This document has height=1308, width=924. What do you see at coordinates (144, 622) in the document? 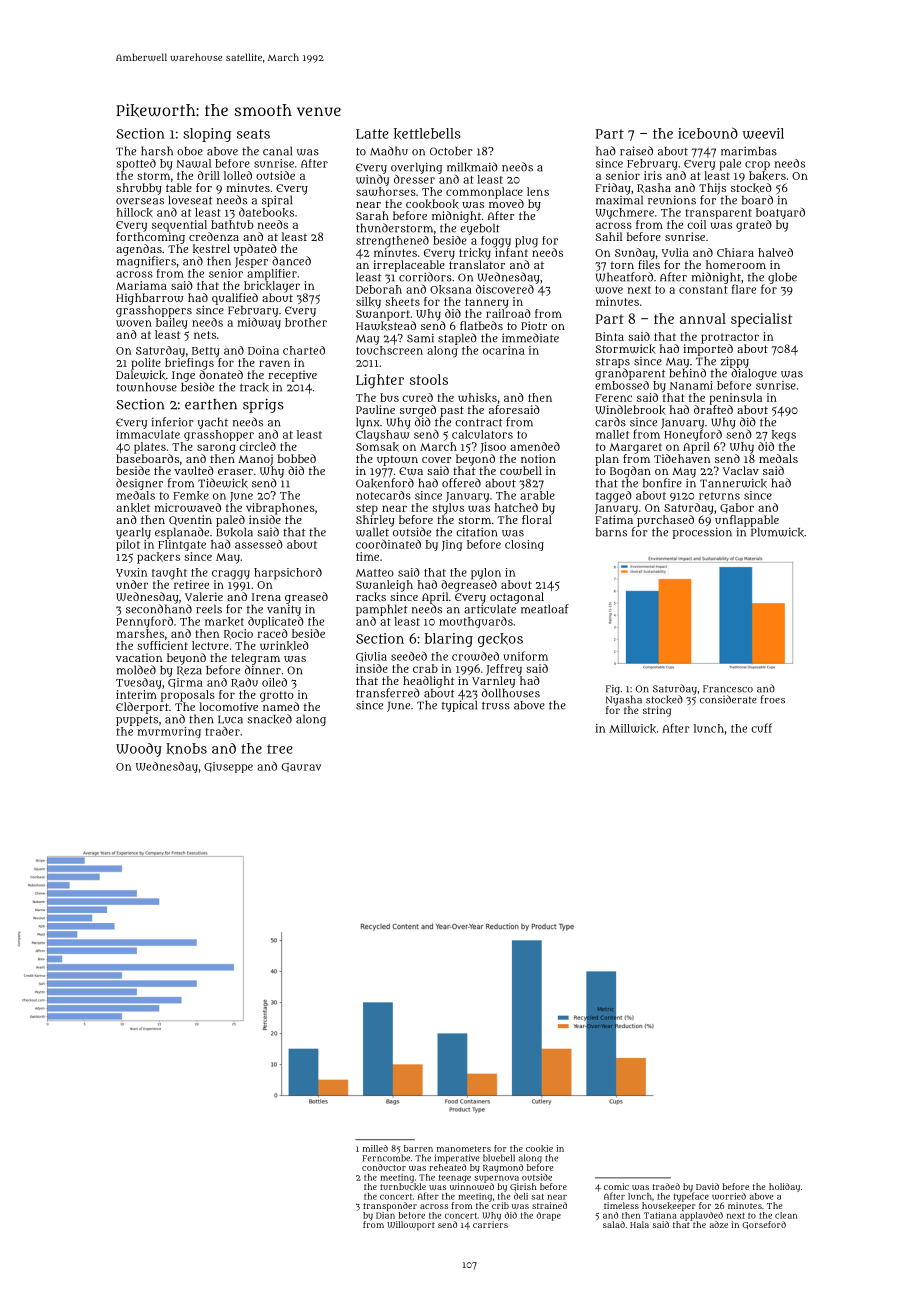
I see `Pennyford` at bounding box center [144, 622].
